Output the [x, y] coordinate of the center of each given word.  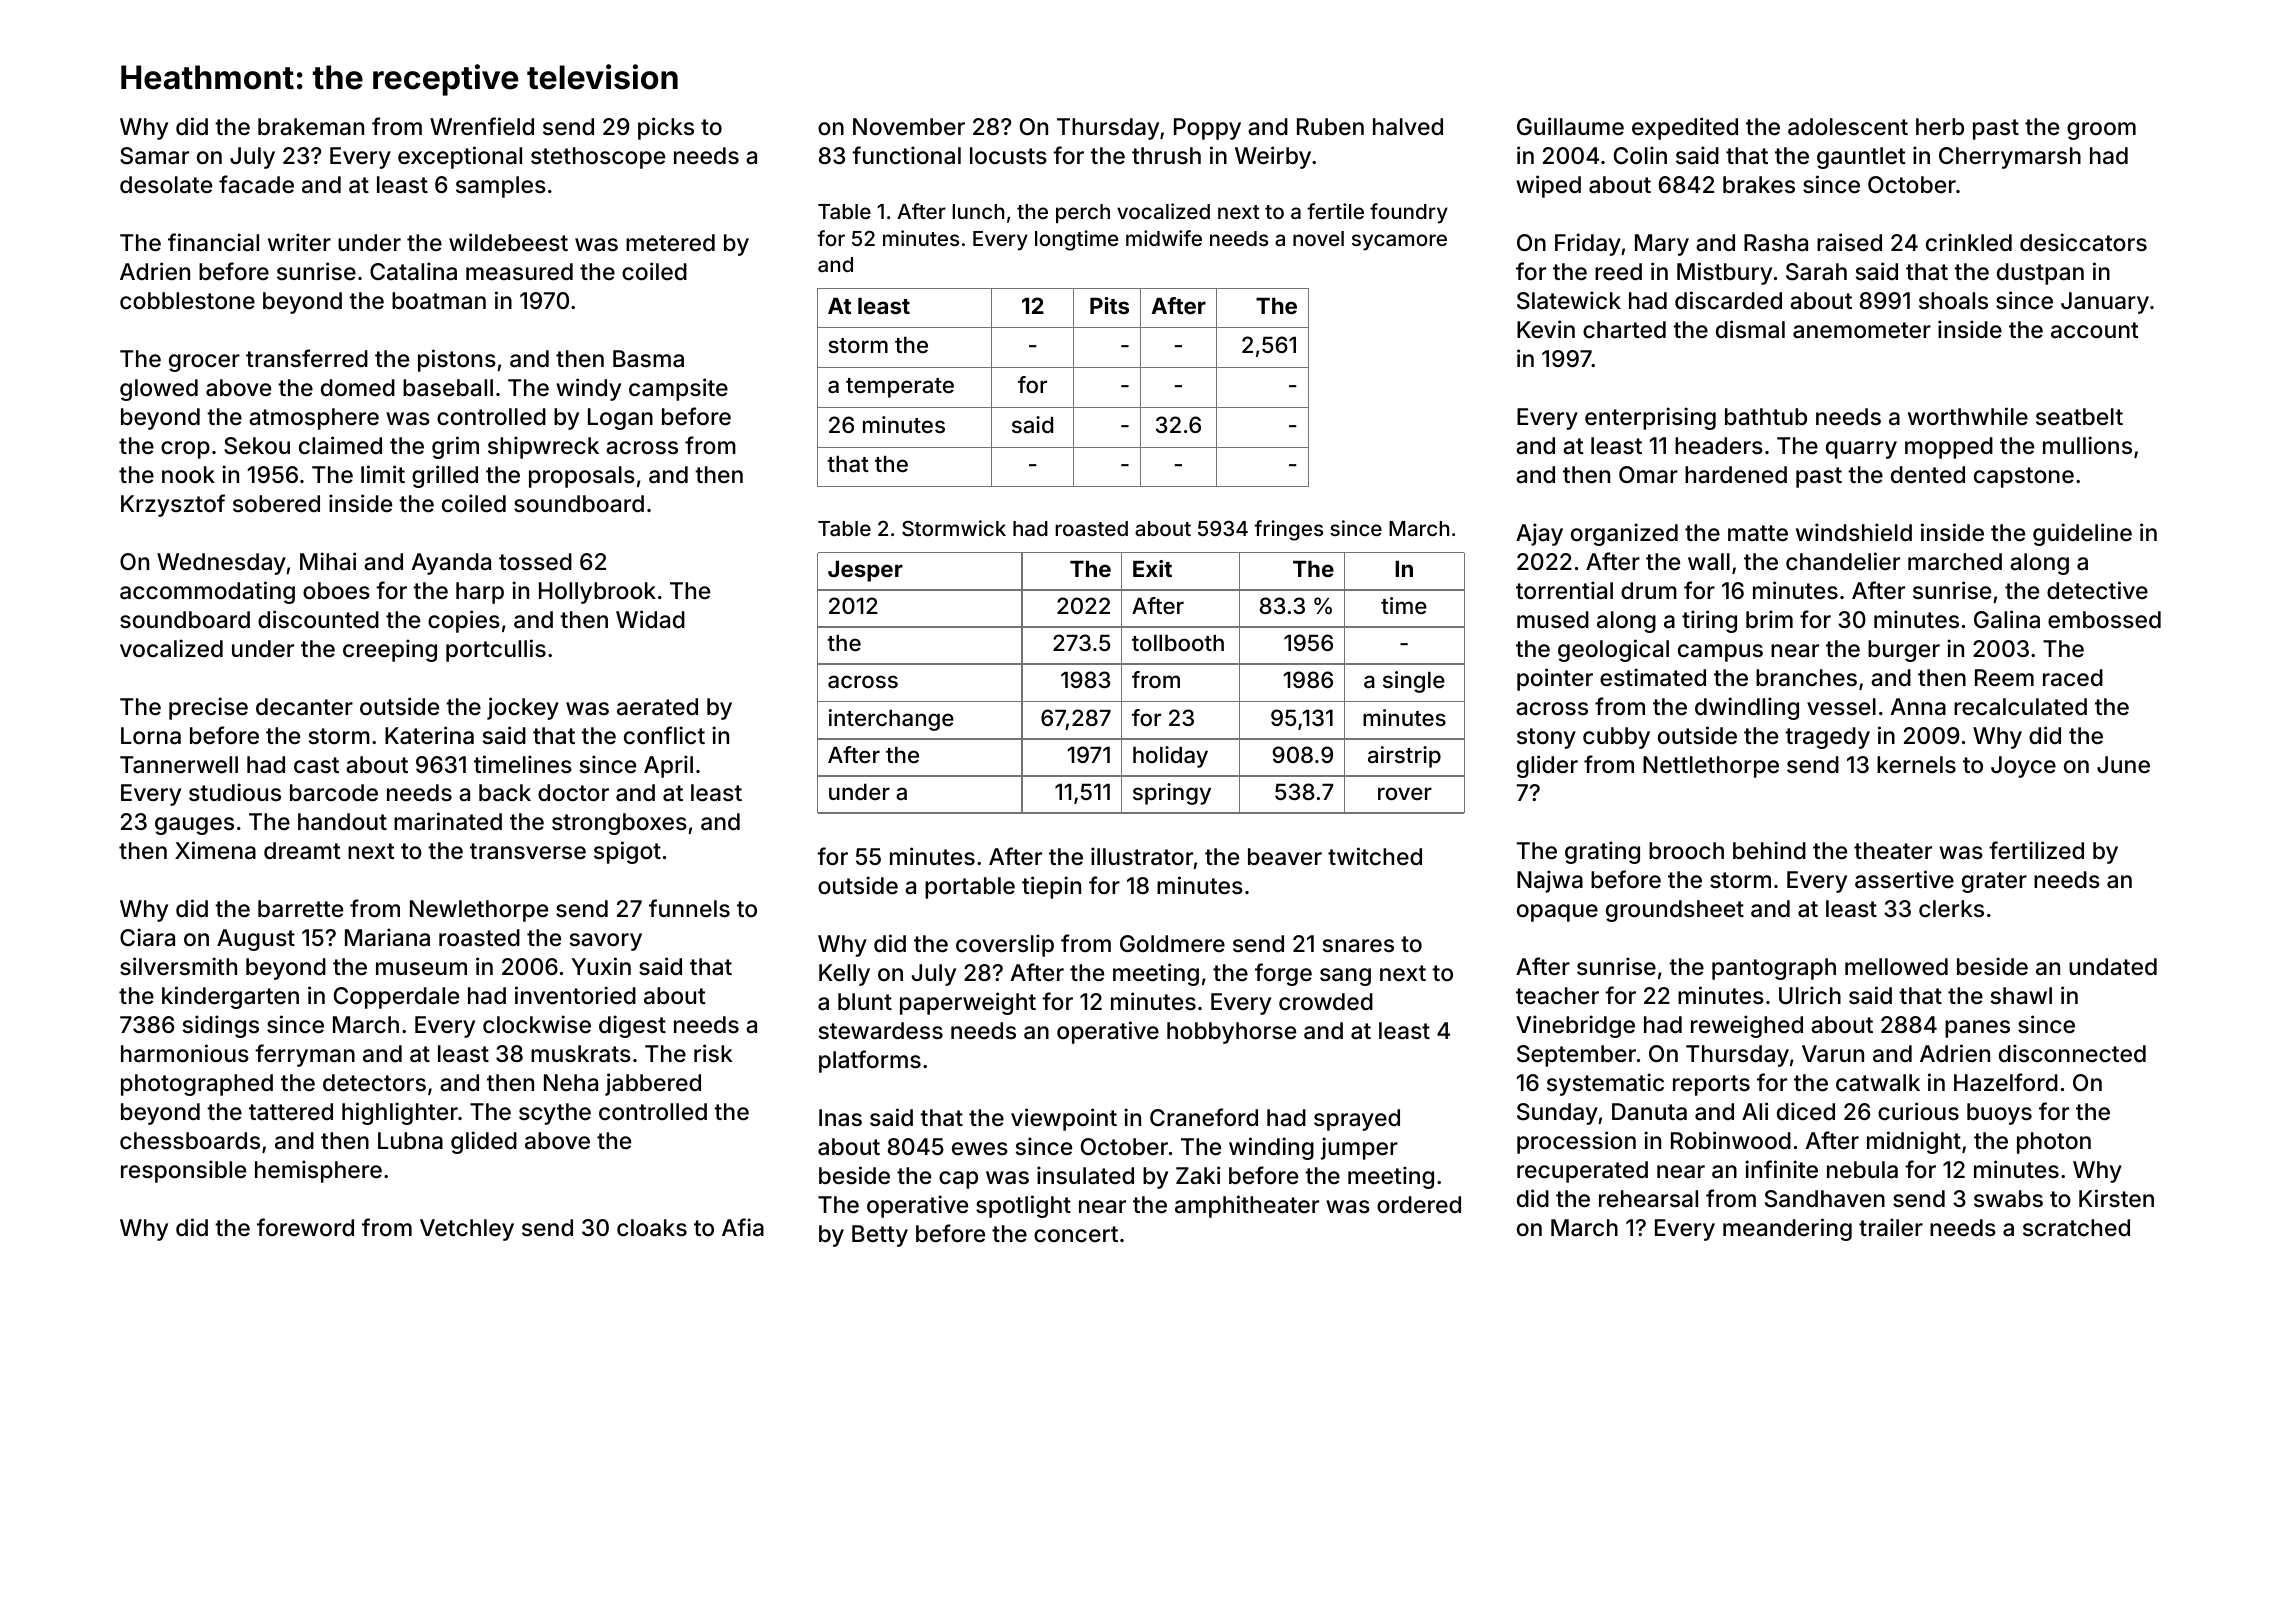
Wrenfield [482, 126]
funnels [689, 908]
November [909, 127]
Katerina [429, 735]
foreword [305, 1227]
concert [1076, 1234]
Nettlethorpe [1711, 767]
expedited [1685, 128]
